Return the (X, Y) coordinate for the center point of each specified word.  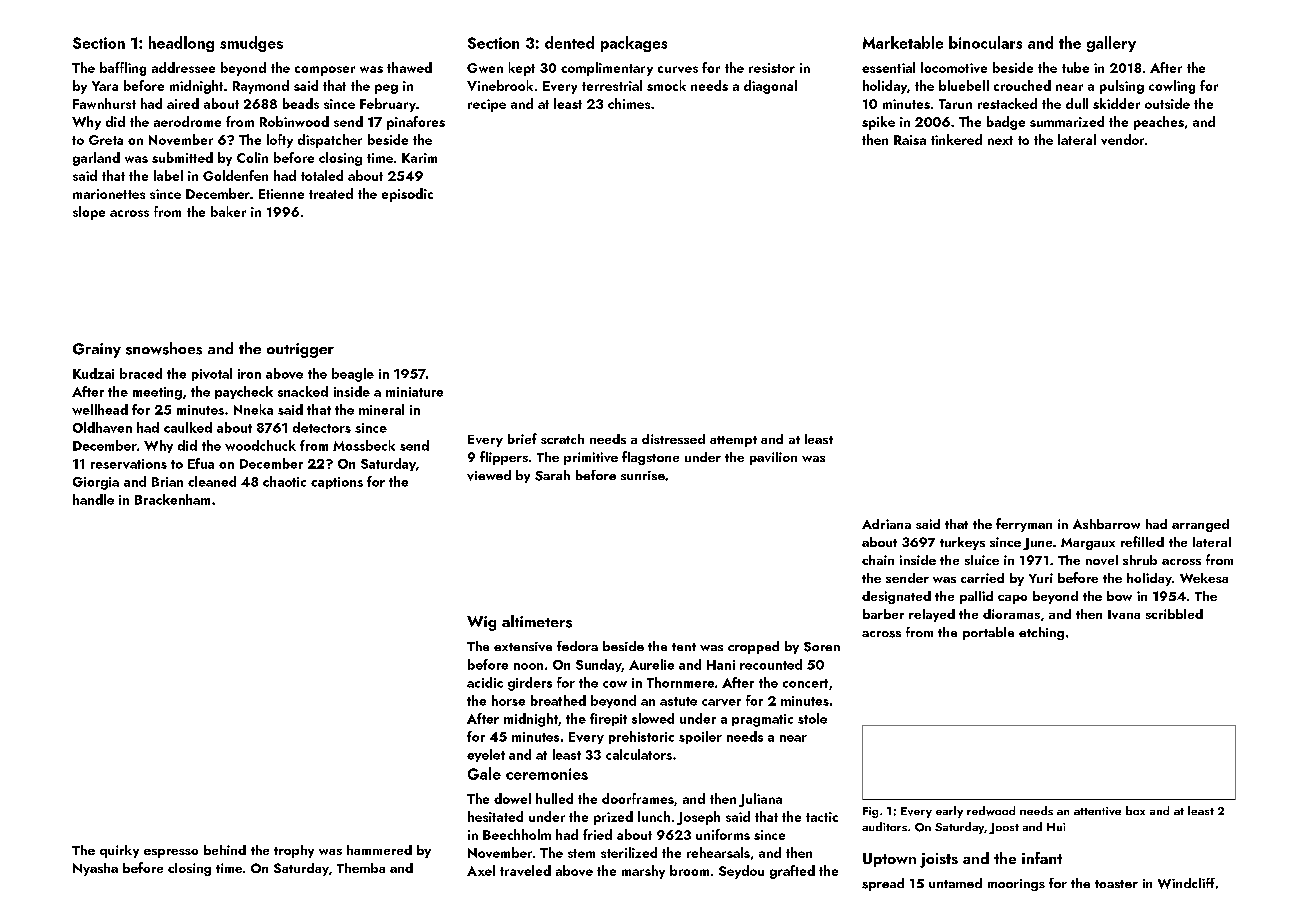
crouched (1022, 85)
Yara (105, 86)
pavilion (773, 458)
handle (93, 499)
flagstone (650, 458)
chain (878, 560)
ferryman (1024, 525)
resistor (772, 68)
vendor (1122, 139)
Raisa (910, 140)
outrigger (300, 350)
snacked (303, 391)
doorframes (638, 798)
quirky (119, 851)
